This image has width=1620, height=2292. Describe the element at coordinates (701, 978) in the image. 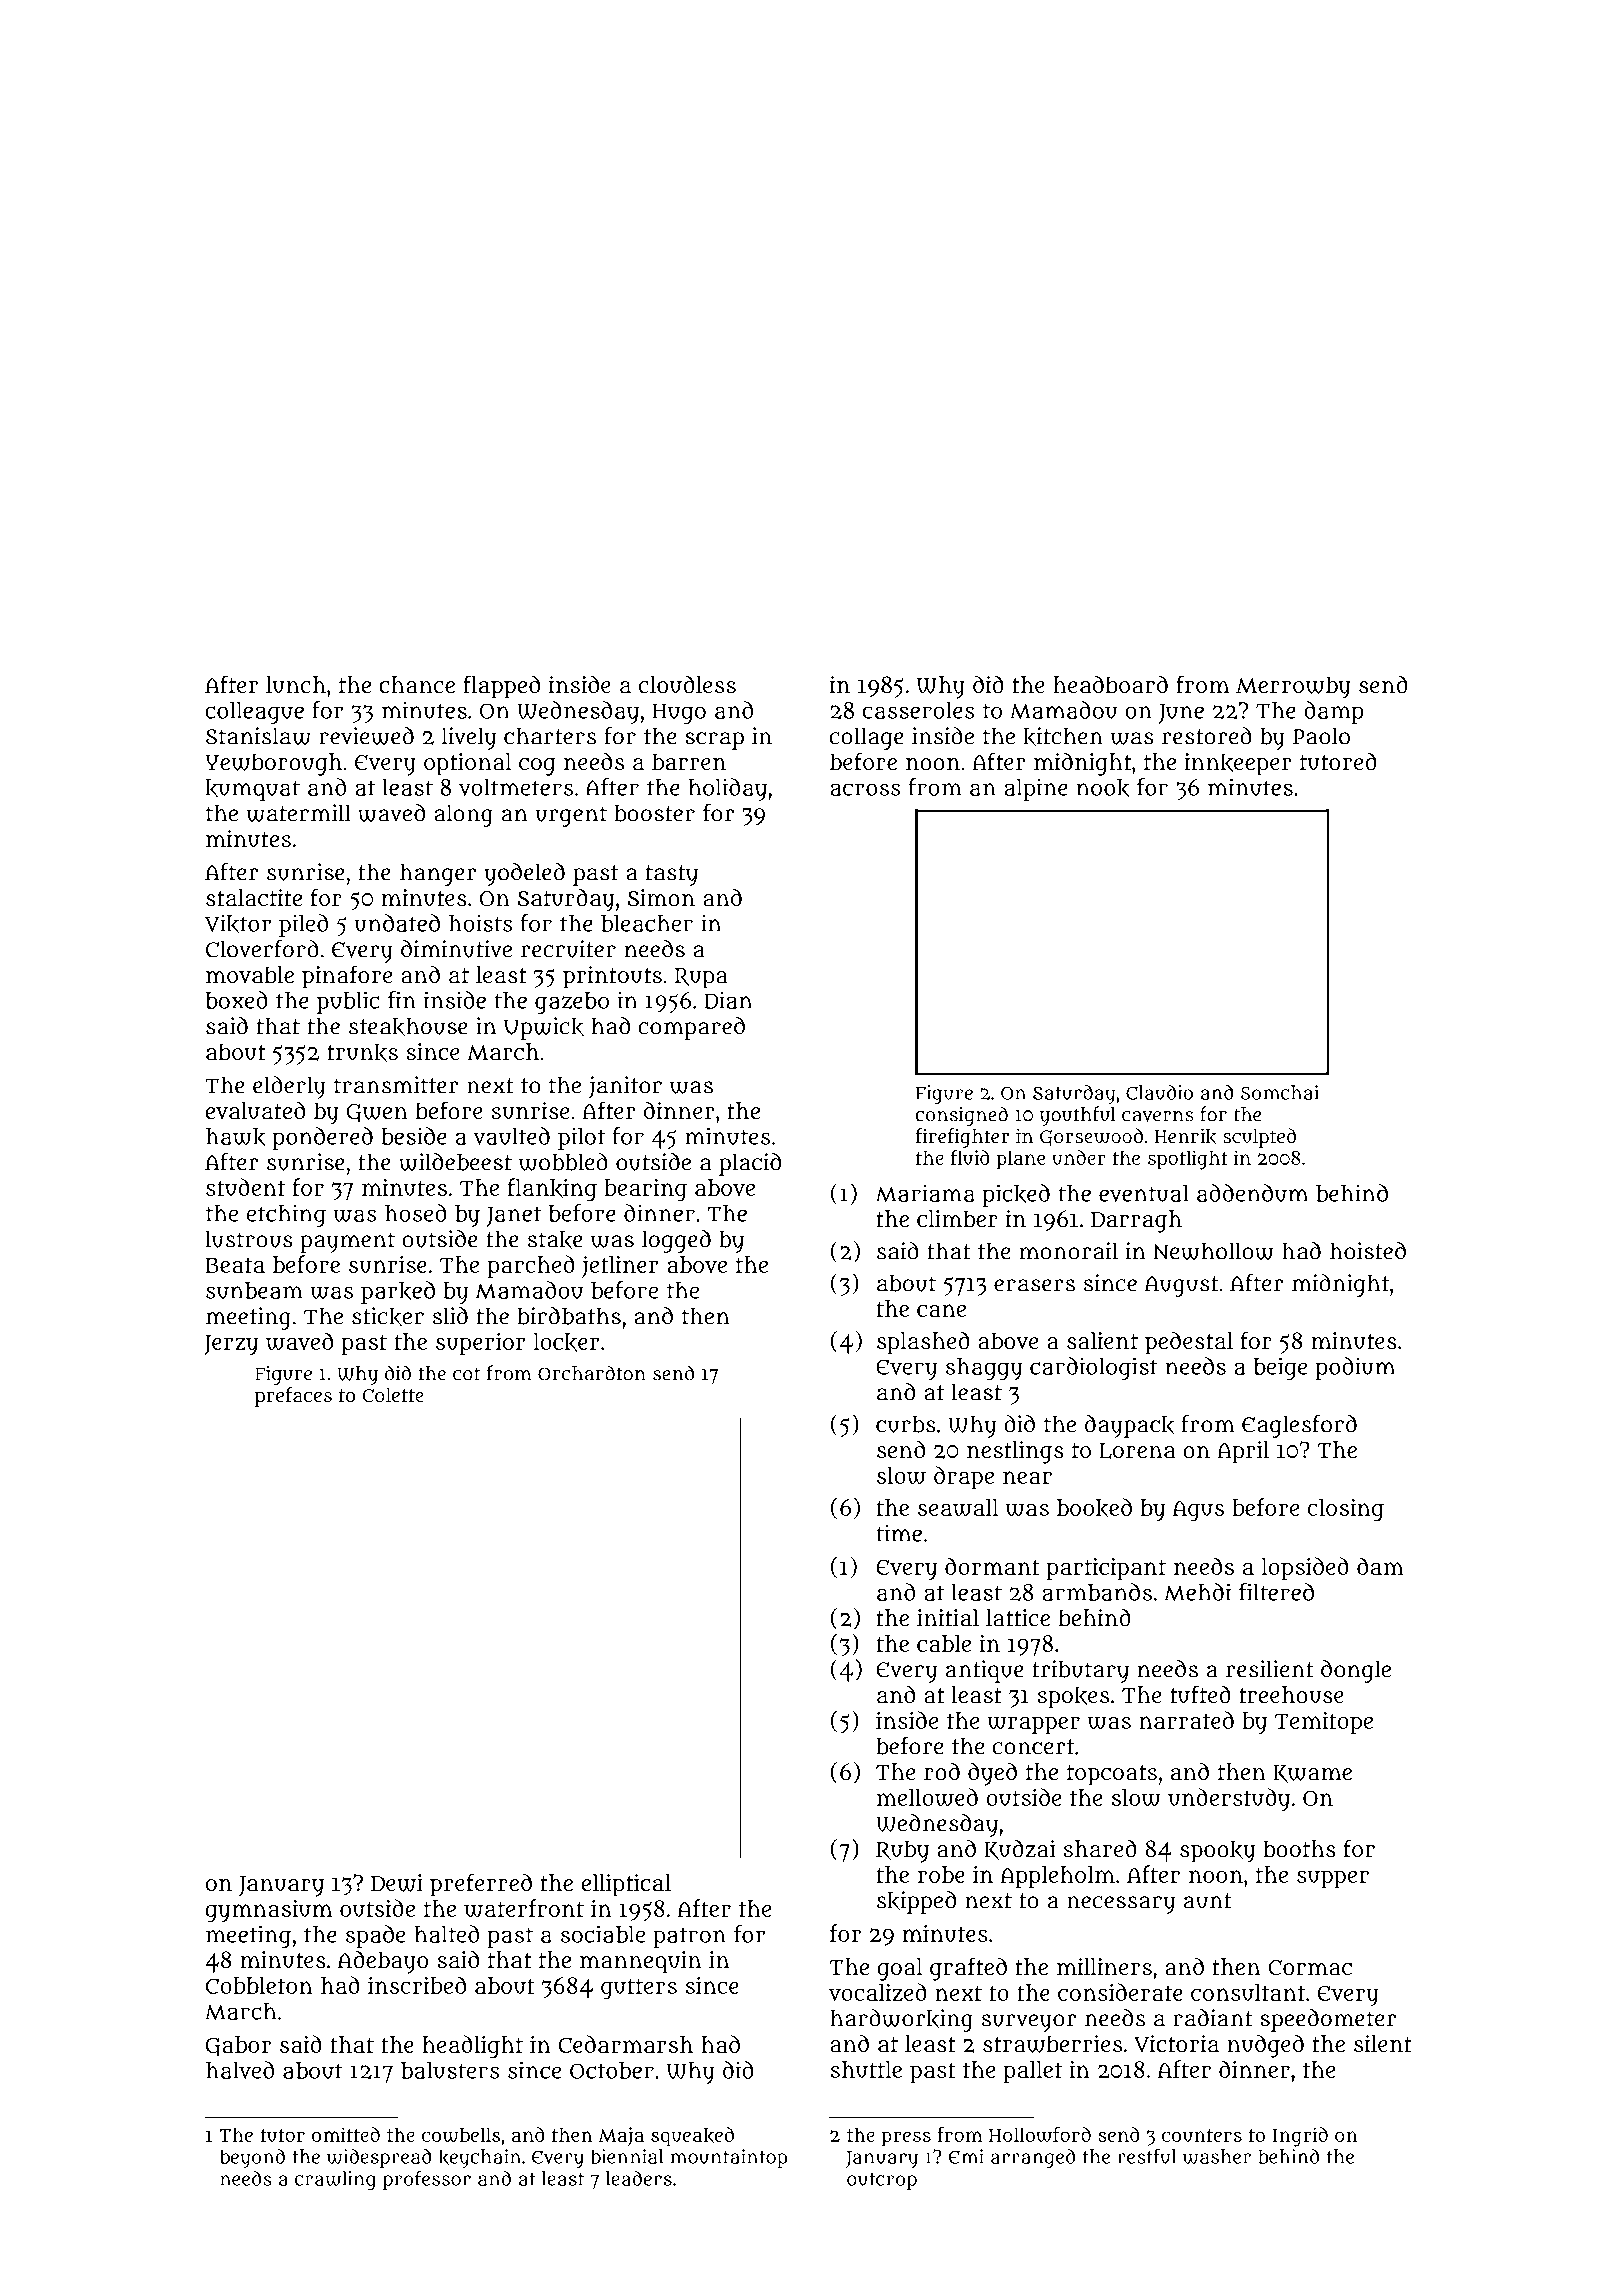

I see `Rupa` at that location.
